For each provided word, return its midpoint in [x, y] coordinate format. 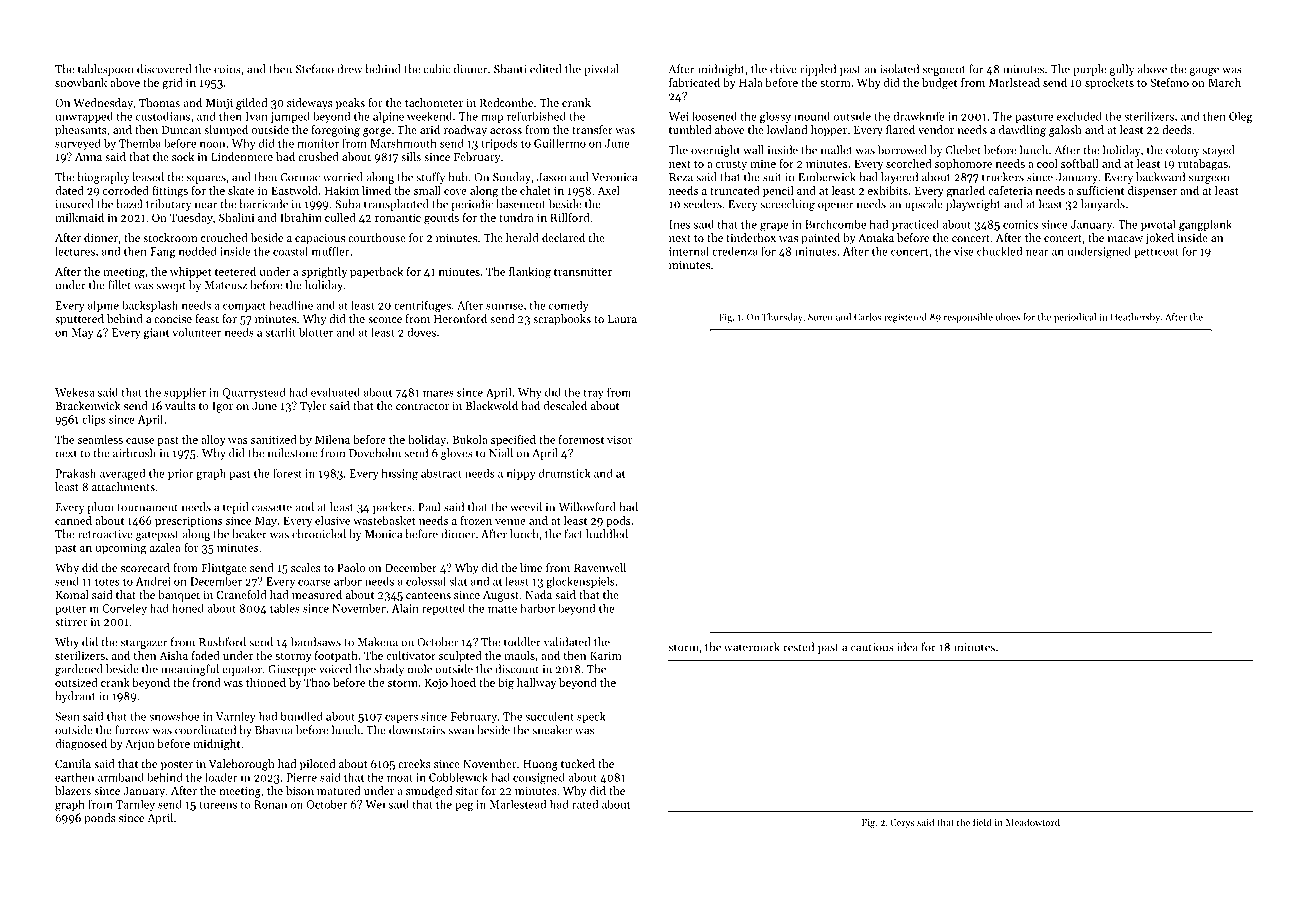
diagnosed [81, 745]
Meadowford [1033, 822]
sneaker [552, 730]
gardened [79, 670]
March [1224, 82]
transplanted [396, 205]
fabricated [694, 82]
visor [620, 439]
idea [907, 647]
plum [100, 508]
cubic [436, 69]
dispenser [1152, 191]
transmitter [583, 271]
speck [591, 717]
